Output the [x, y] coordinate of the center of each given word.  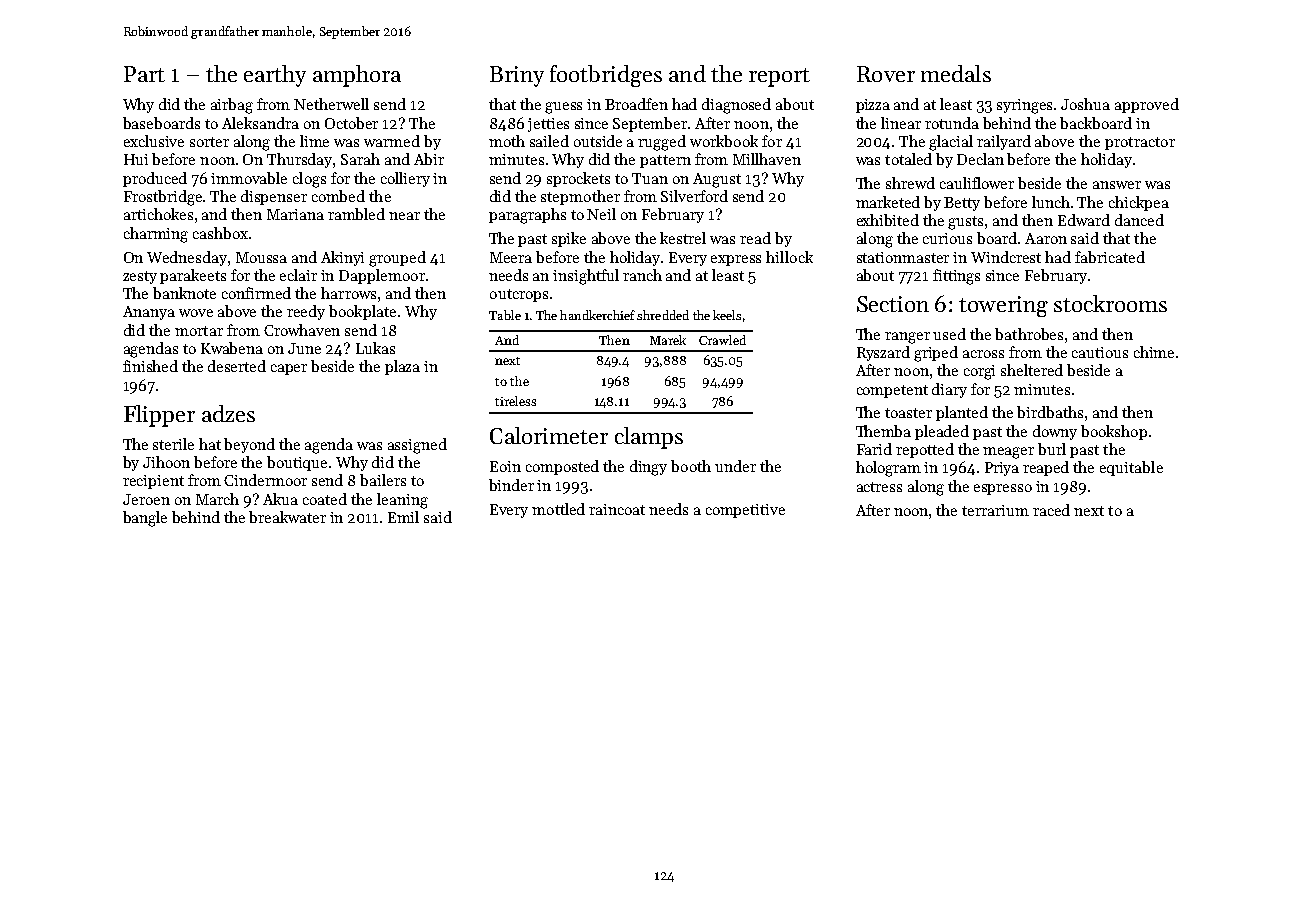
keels [727, 315]
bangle [145, 519]
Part [144, 74]
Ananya [149, 313]
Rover [886, 74]
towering [1003, 306]
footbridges [606, 76]
